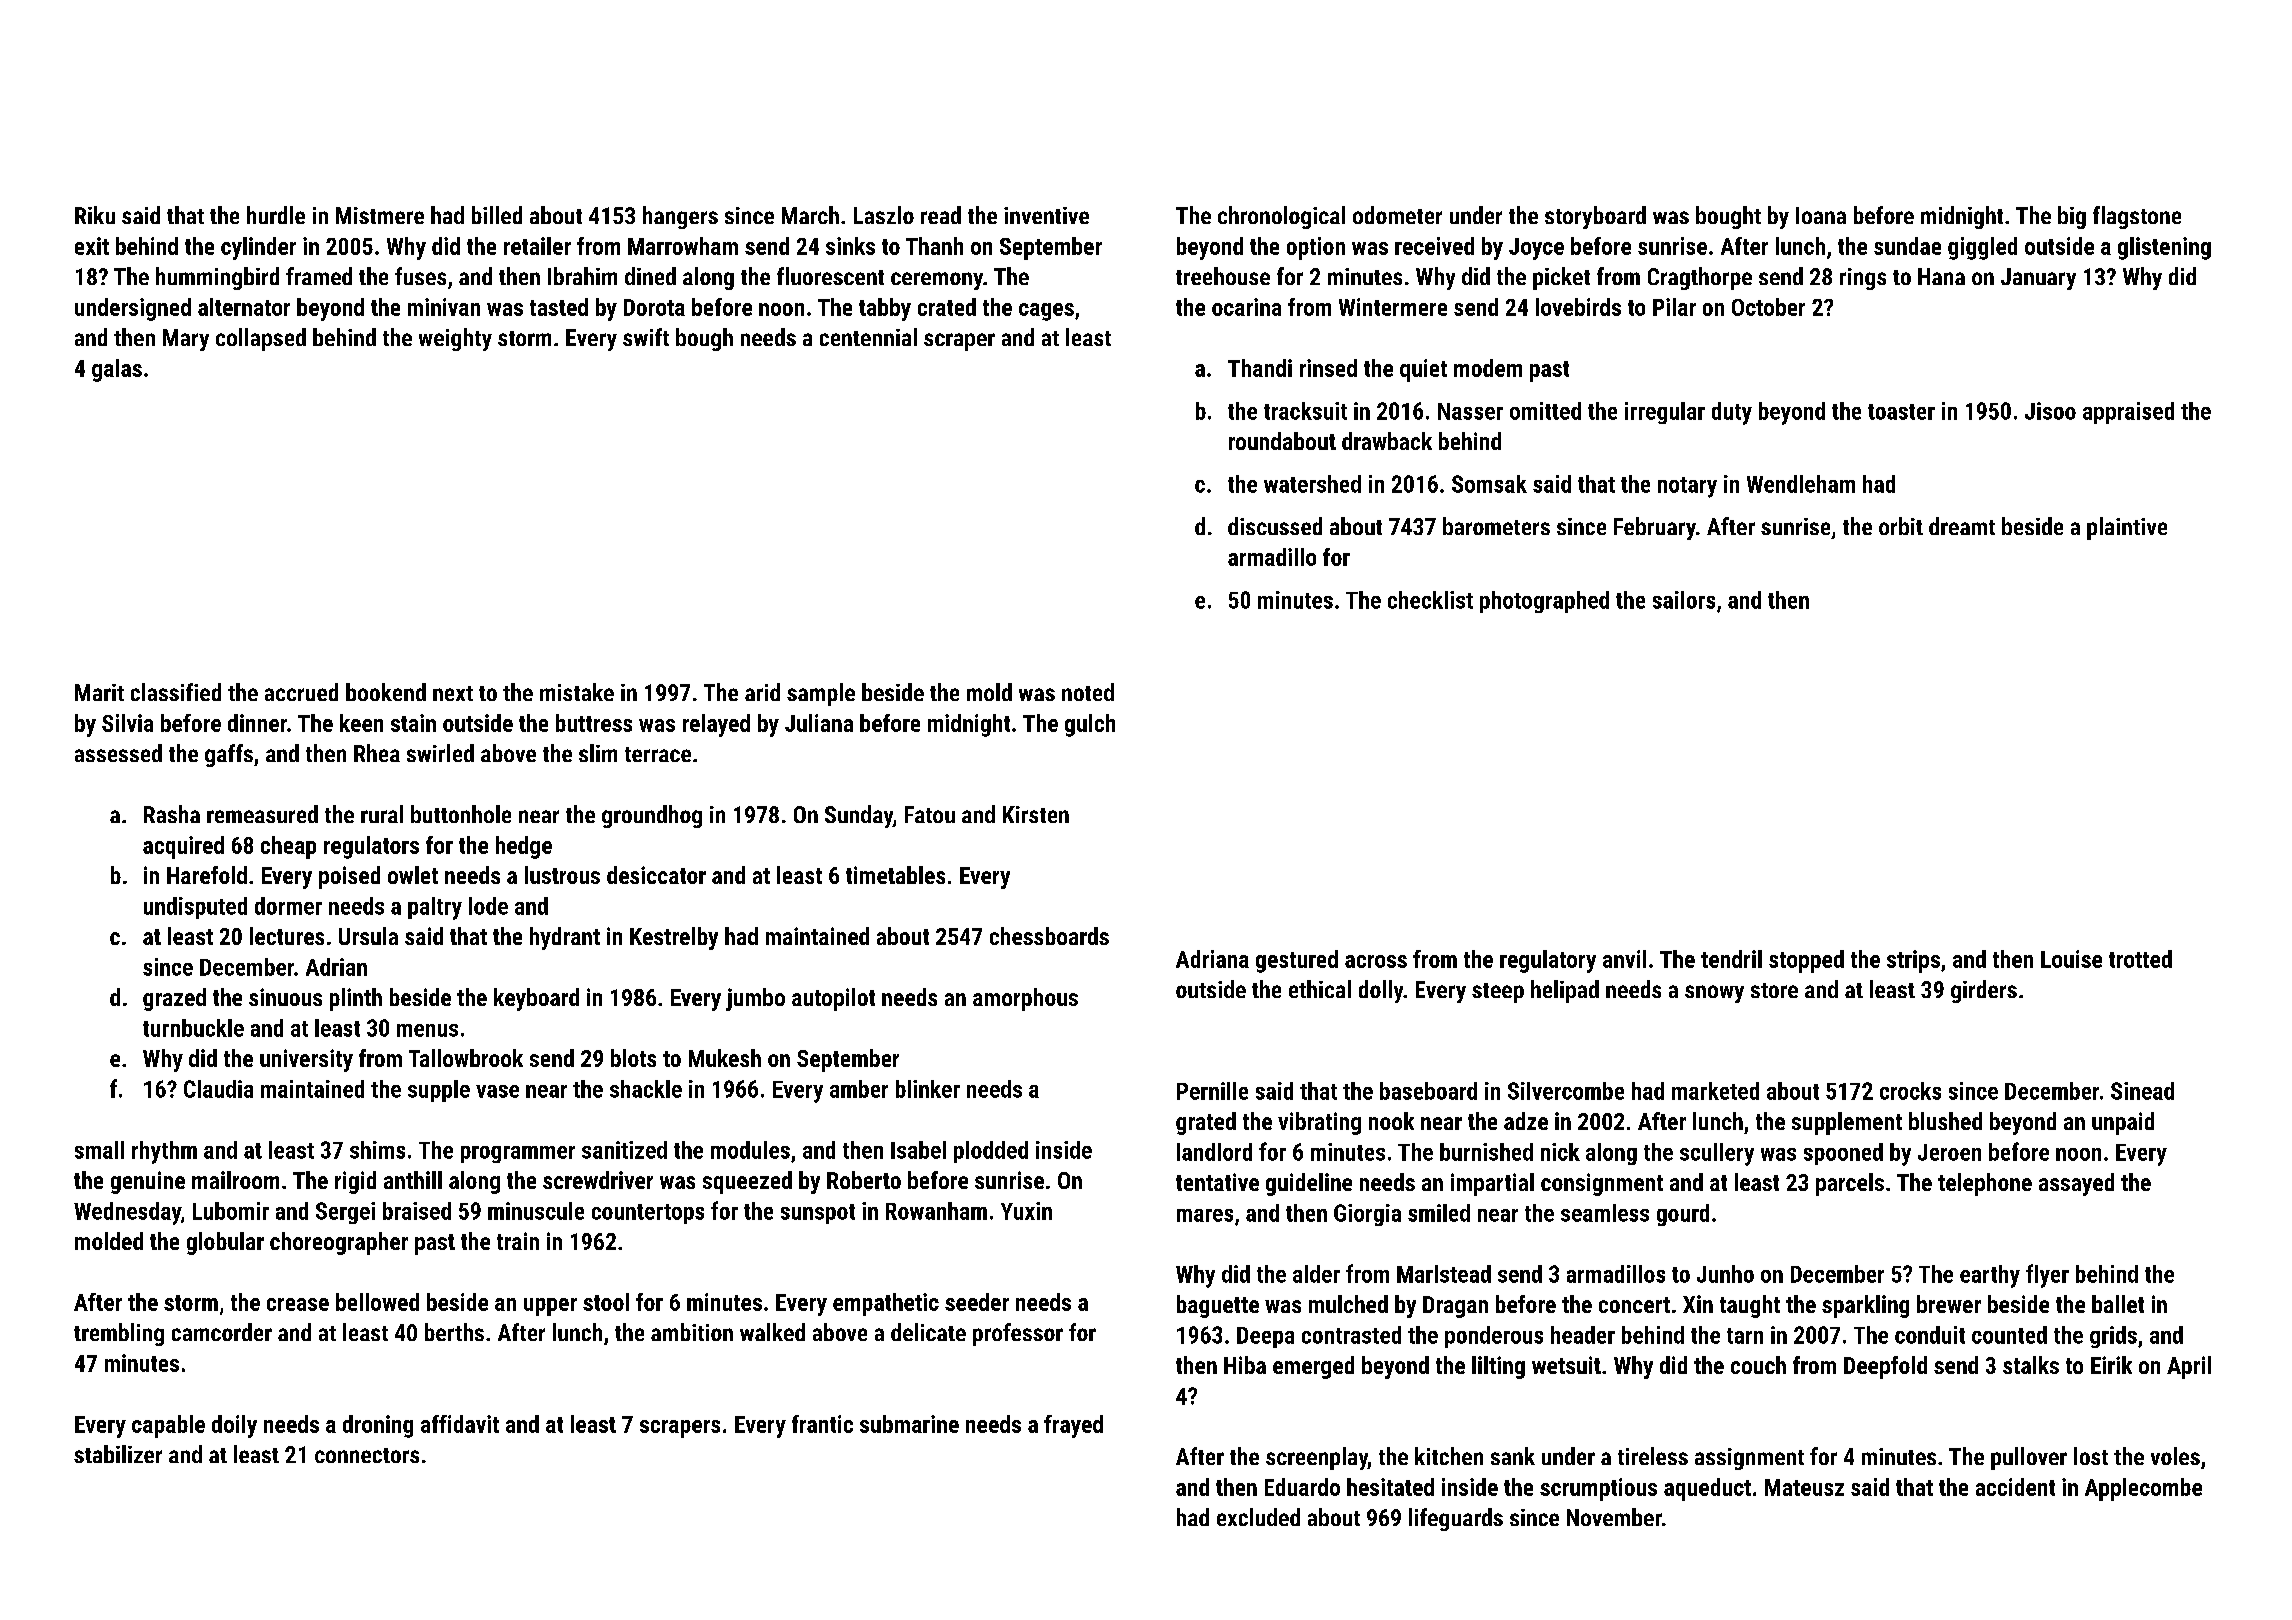 The width and height of the image is (2292, 1620). What do you see at coordinates (118, 1454) in the image?
I see `stabilizer` at bounding box center [118, 1454].
